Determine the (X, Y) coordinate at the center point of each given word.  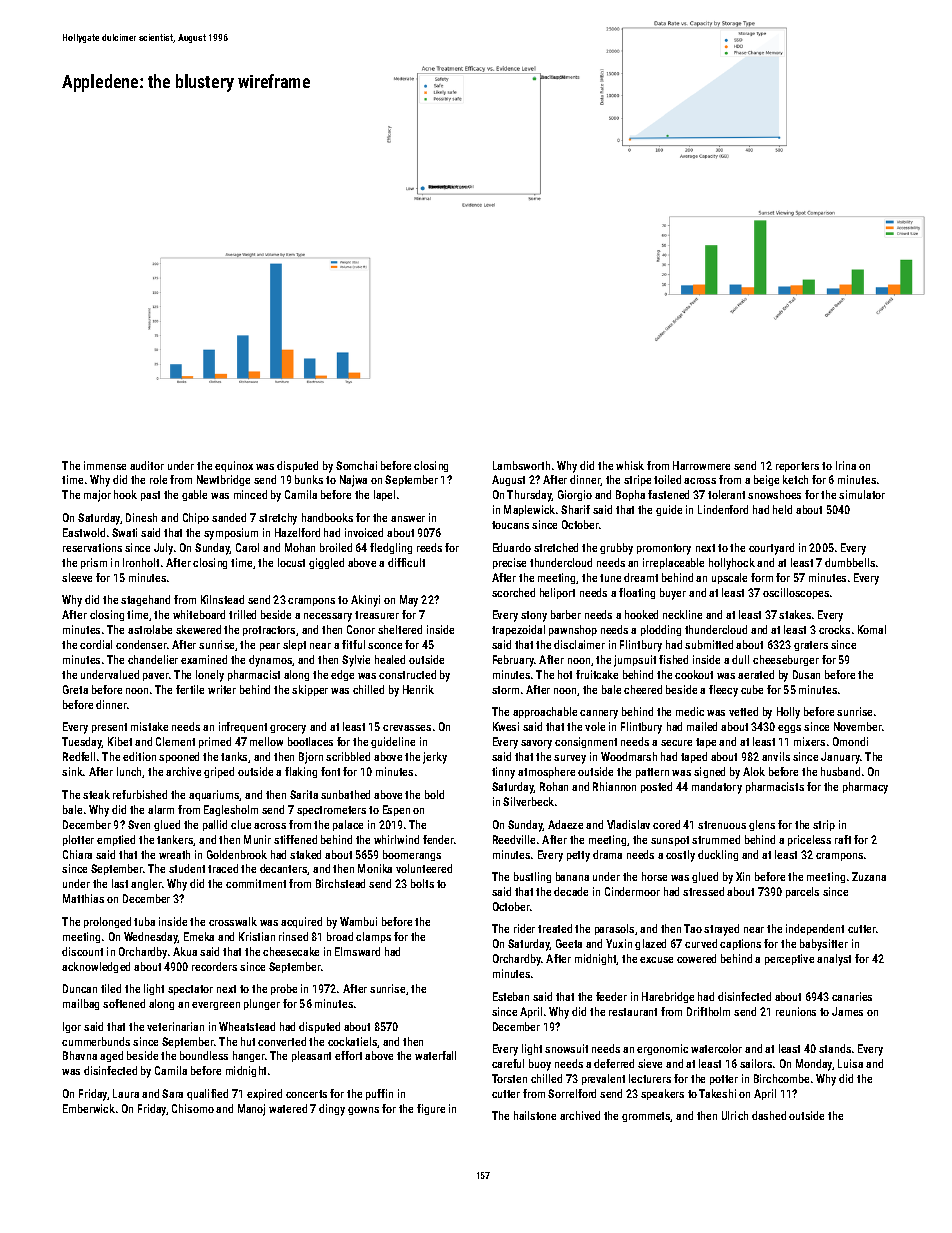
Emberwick (89, 1108)
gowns (363, 1111)
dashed (769, 1115)
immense (105, 465)
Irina (846, 465)
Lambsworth (521, 465)
